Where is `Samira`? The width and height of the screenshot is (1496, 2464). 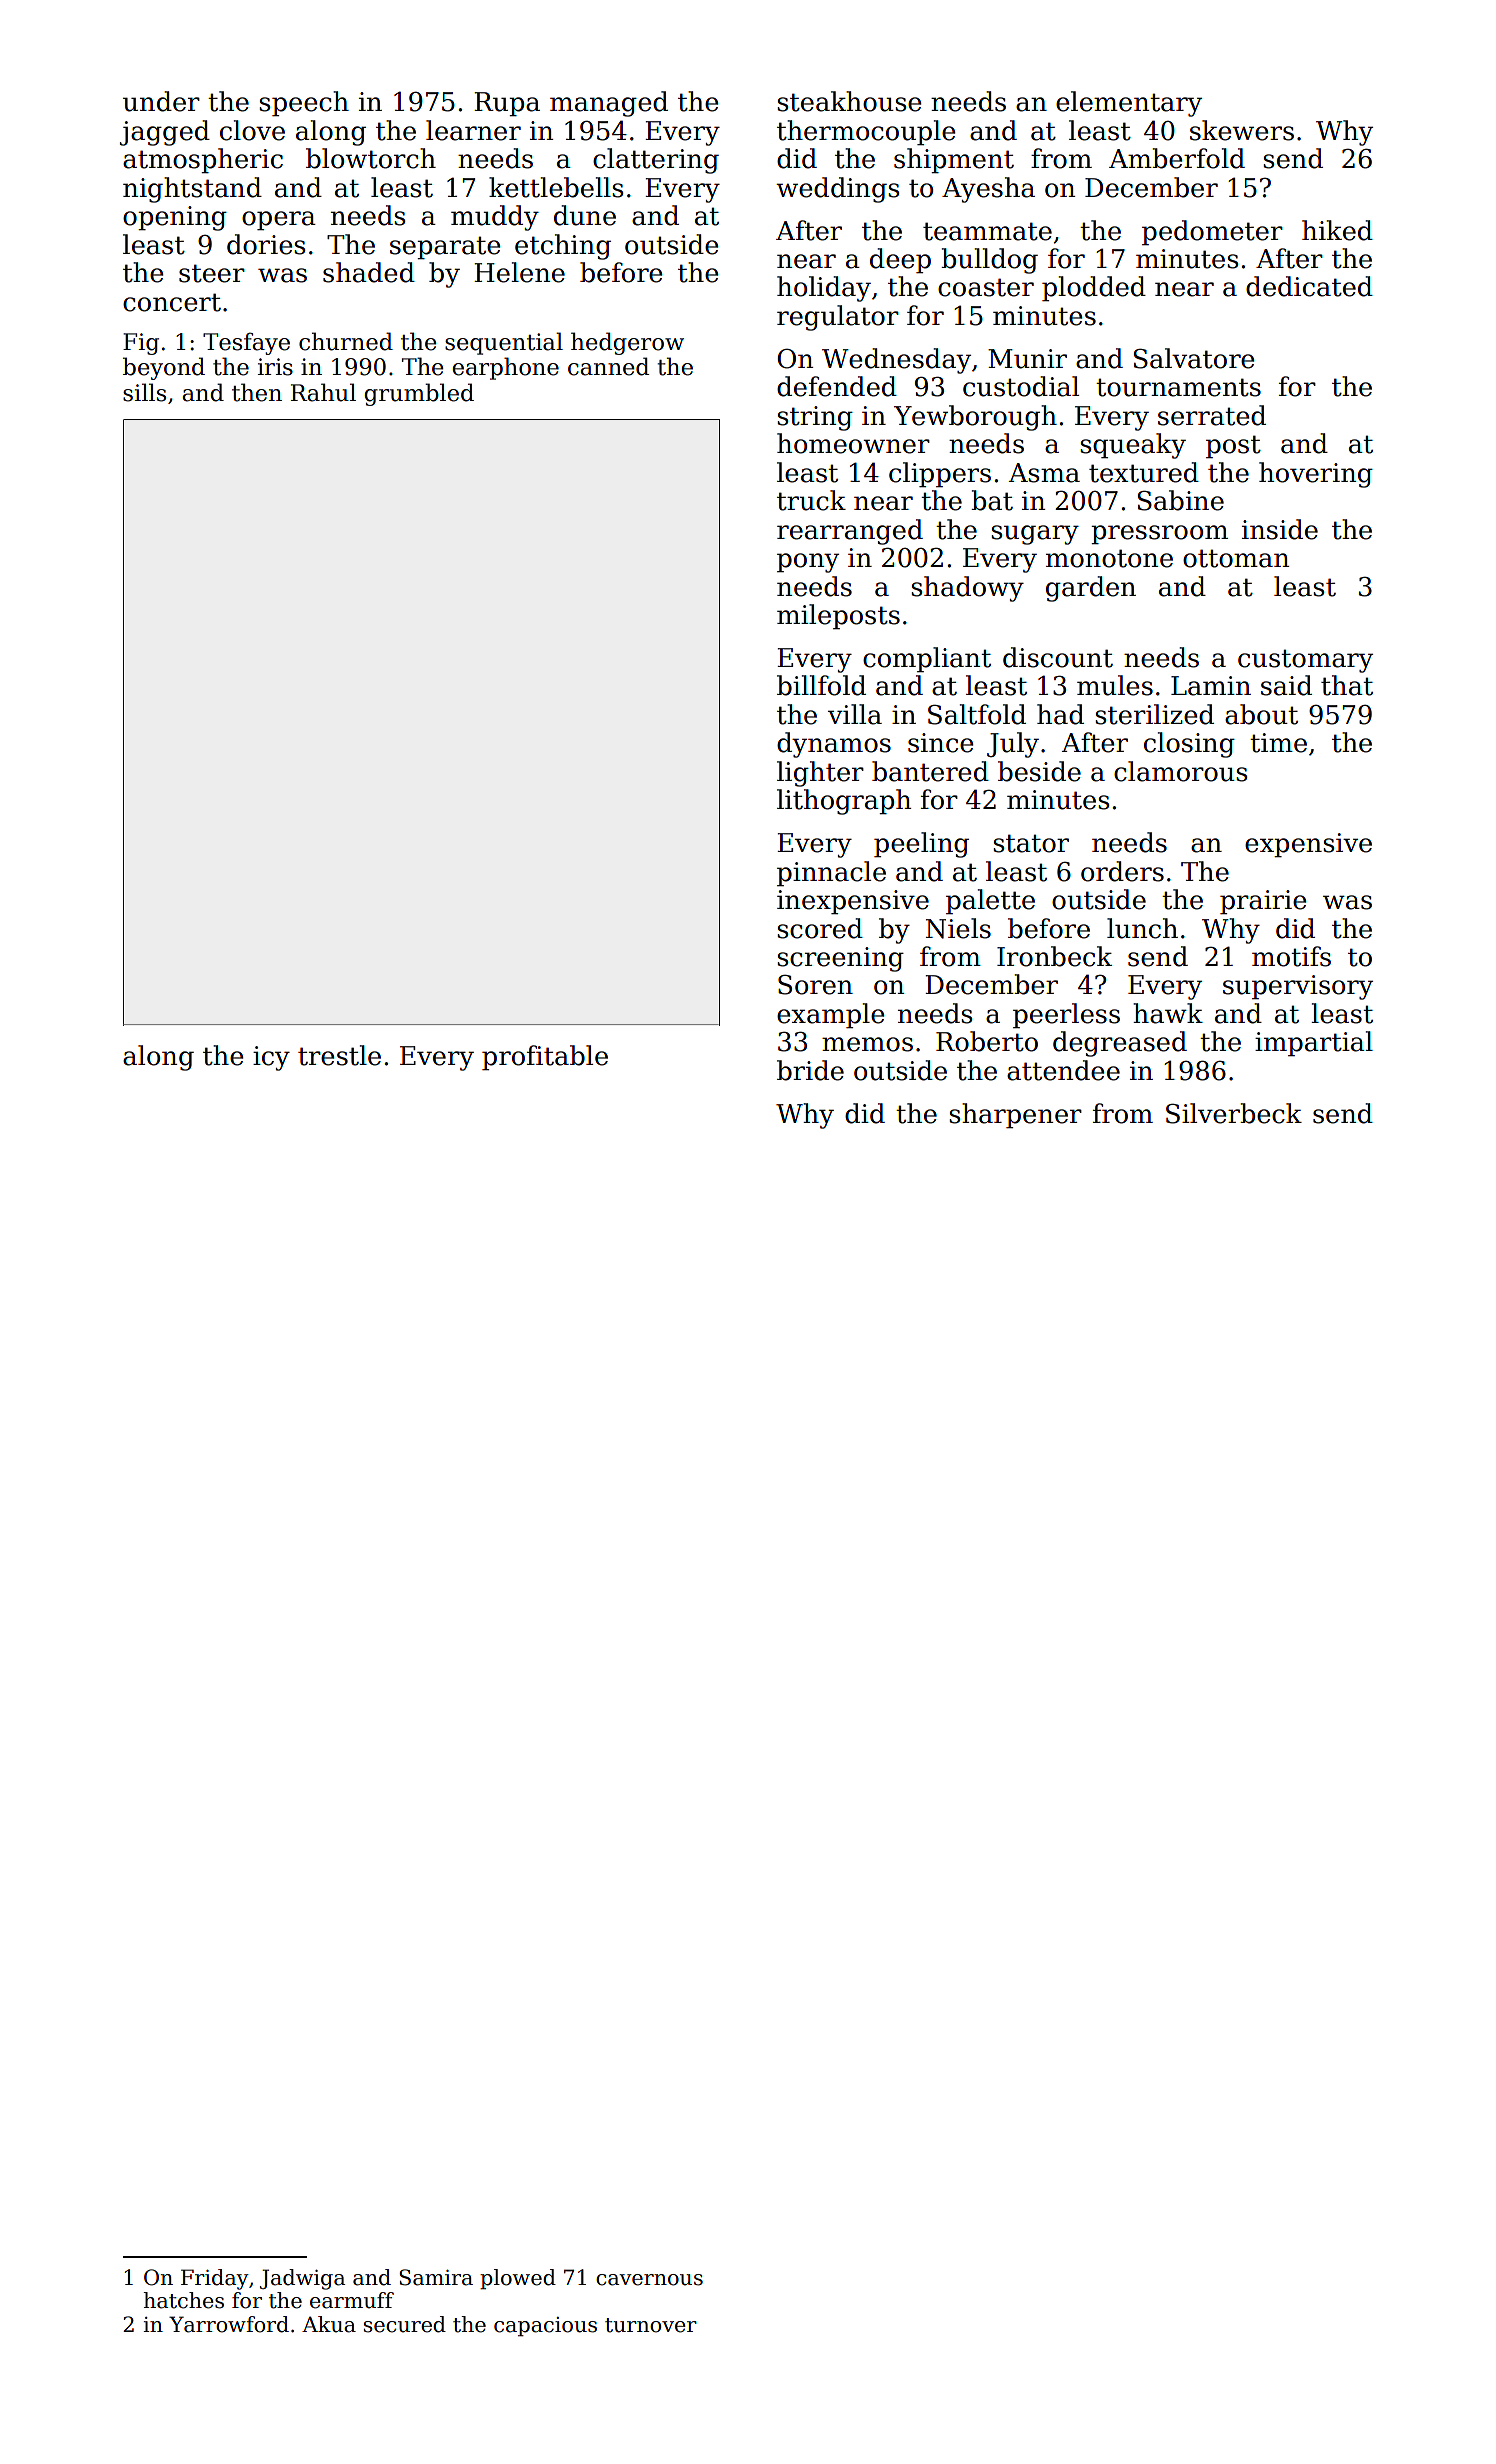 Samira is located at coordinates (436, 2277).
